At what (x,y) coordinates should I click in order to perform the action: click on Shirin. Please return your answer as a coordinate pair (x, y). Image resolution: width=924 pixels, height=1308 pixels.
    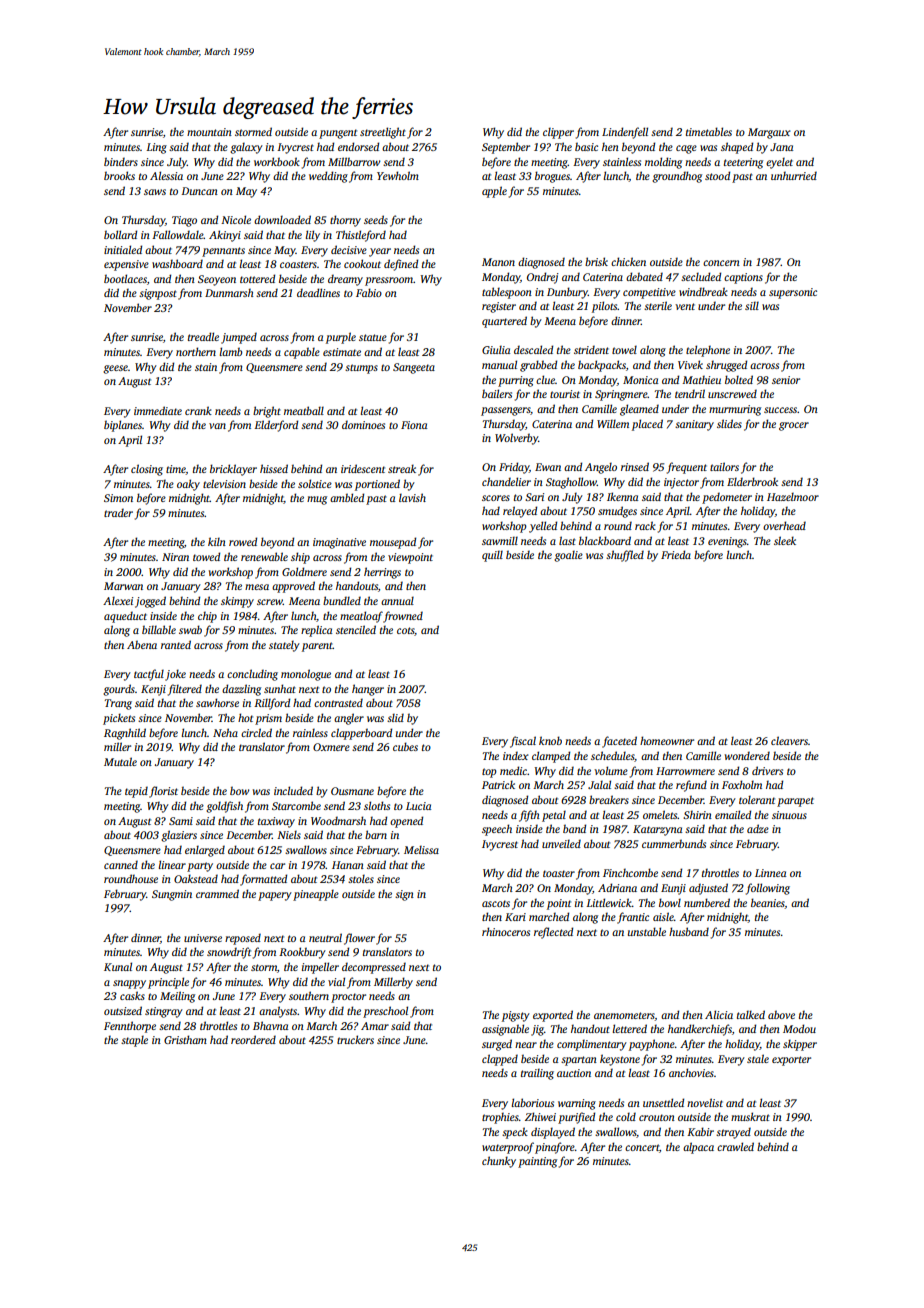
    Looking at the image, I should click on (697, 814).
